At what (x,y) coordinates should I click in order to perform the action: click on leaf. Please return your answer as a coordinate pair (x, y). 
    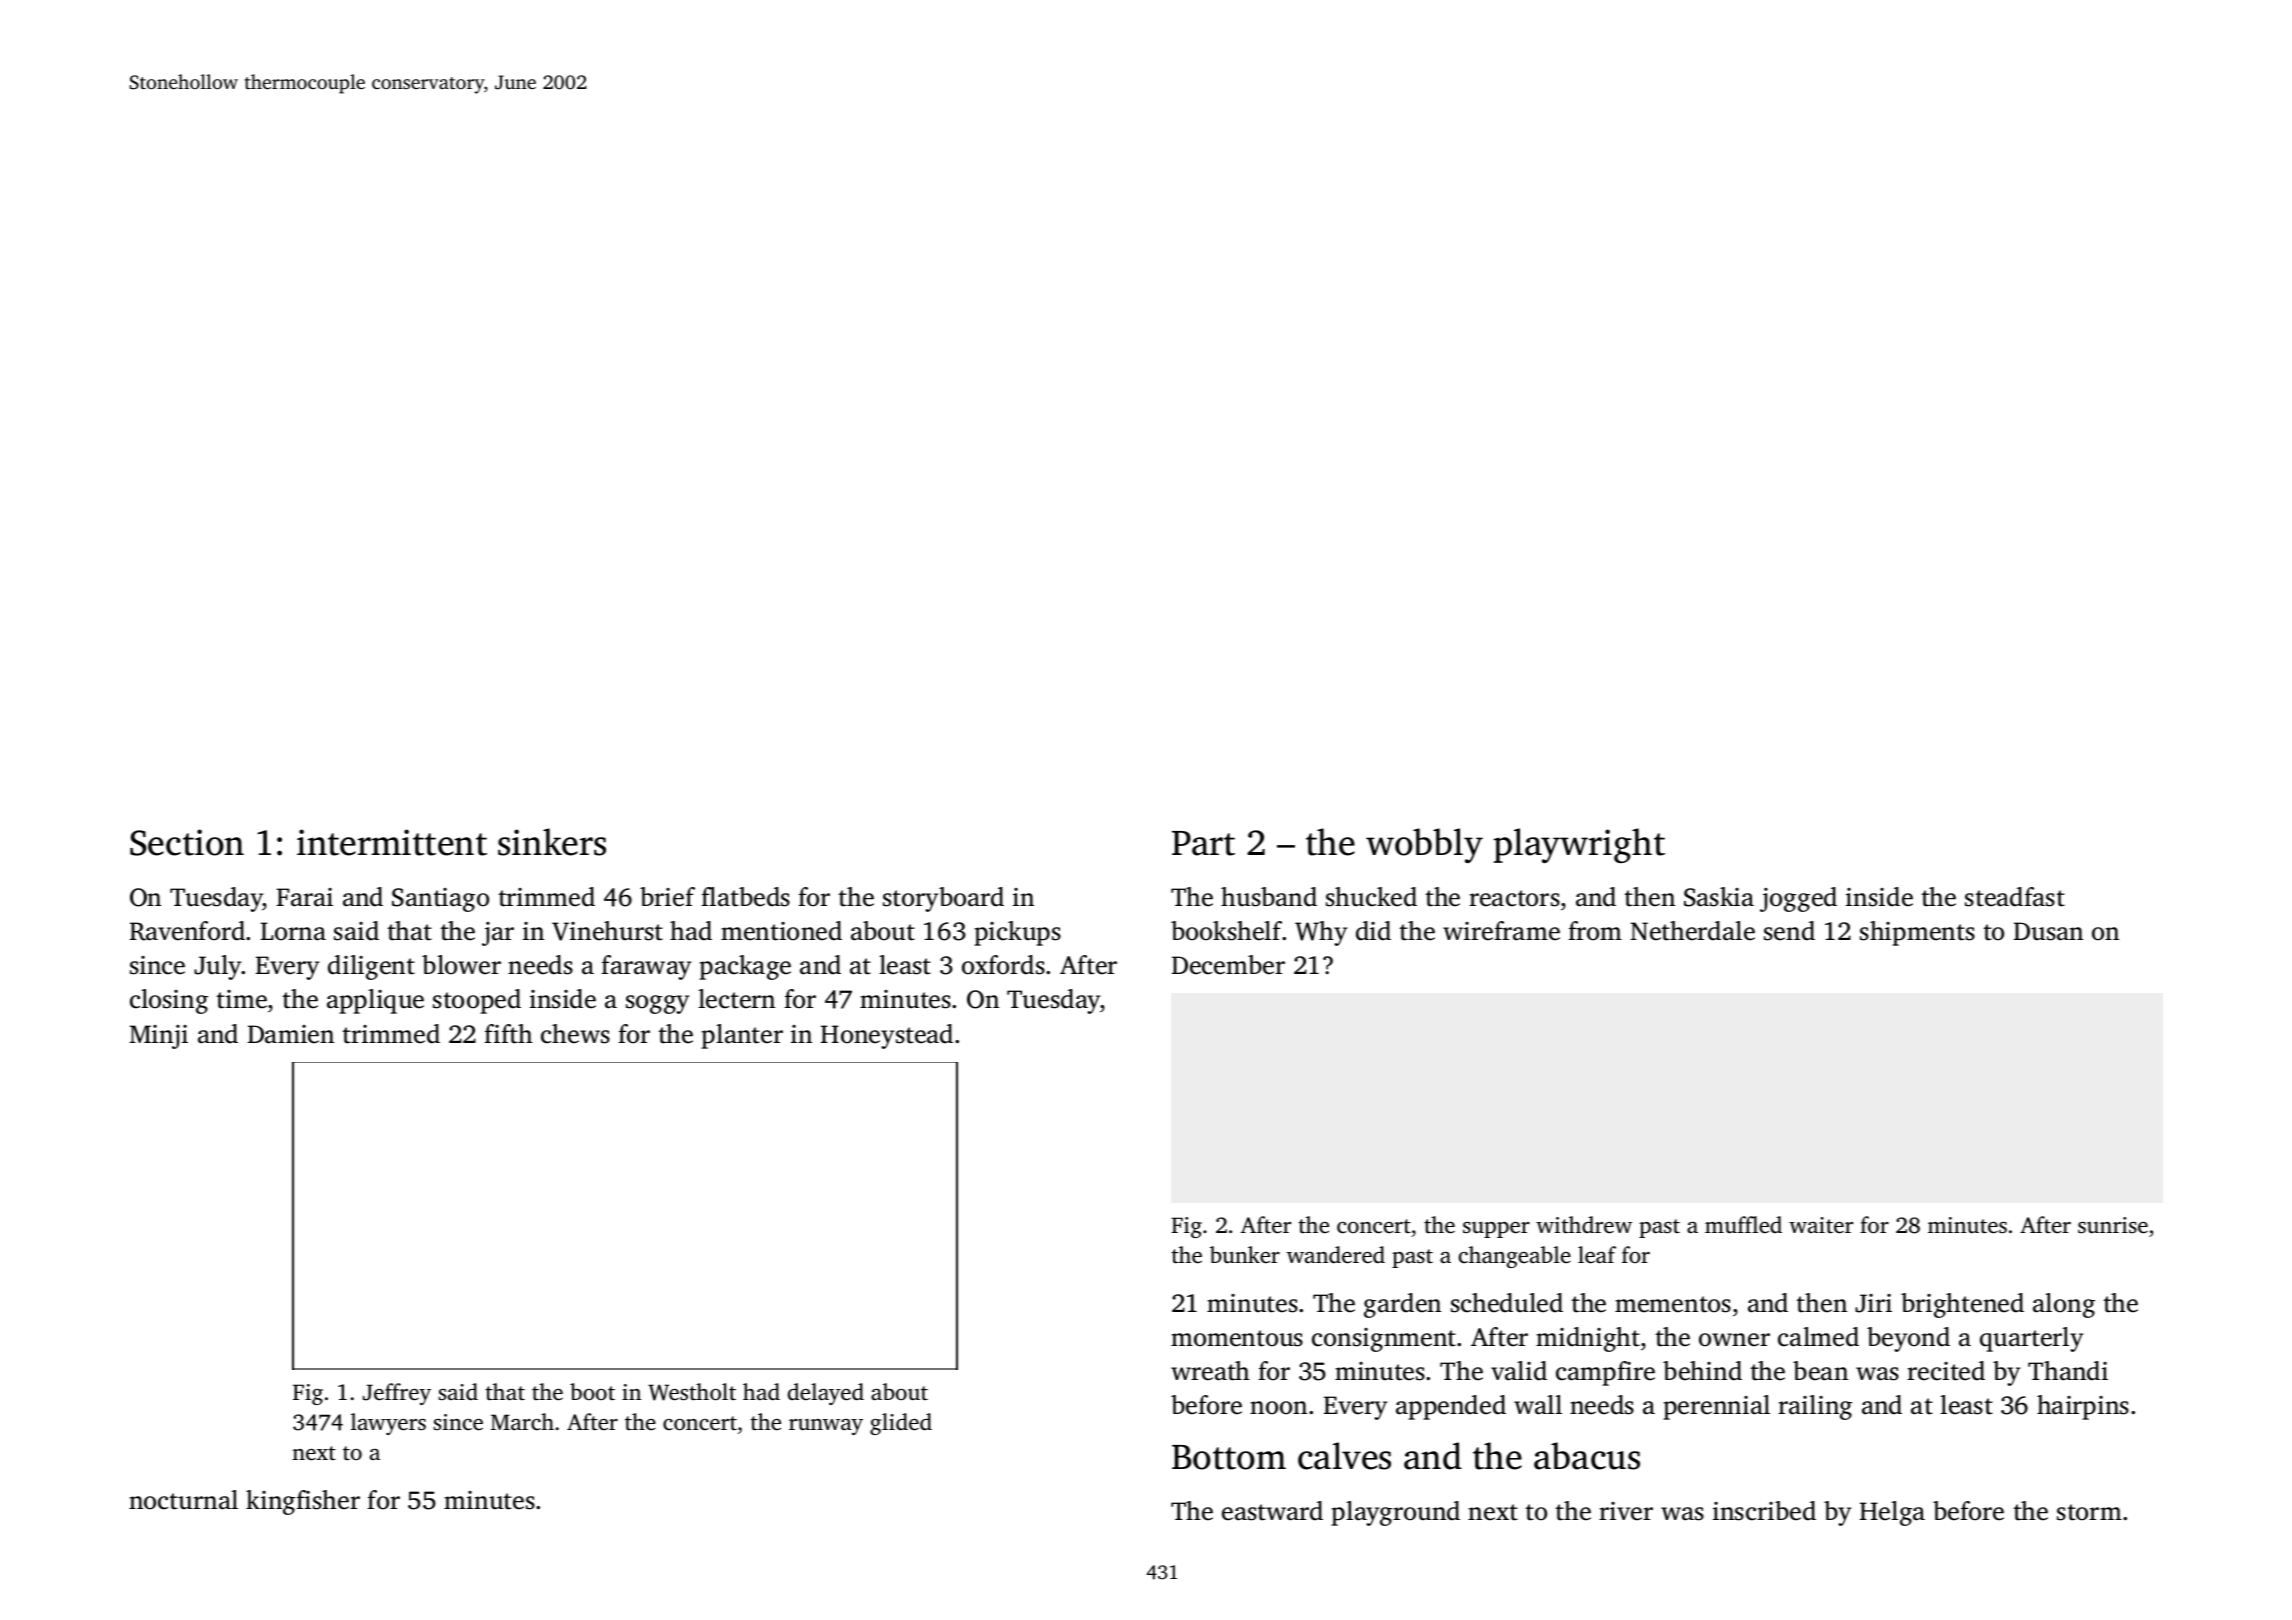
    Looking at the image, I should click on (1597, 1255).
